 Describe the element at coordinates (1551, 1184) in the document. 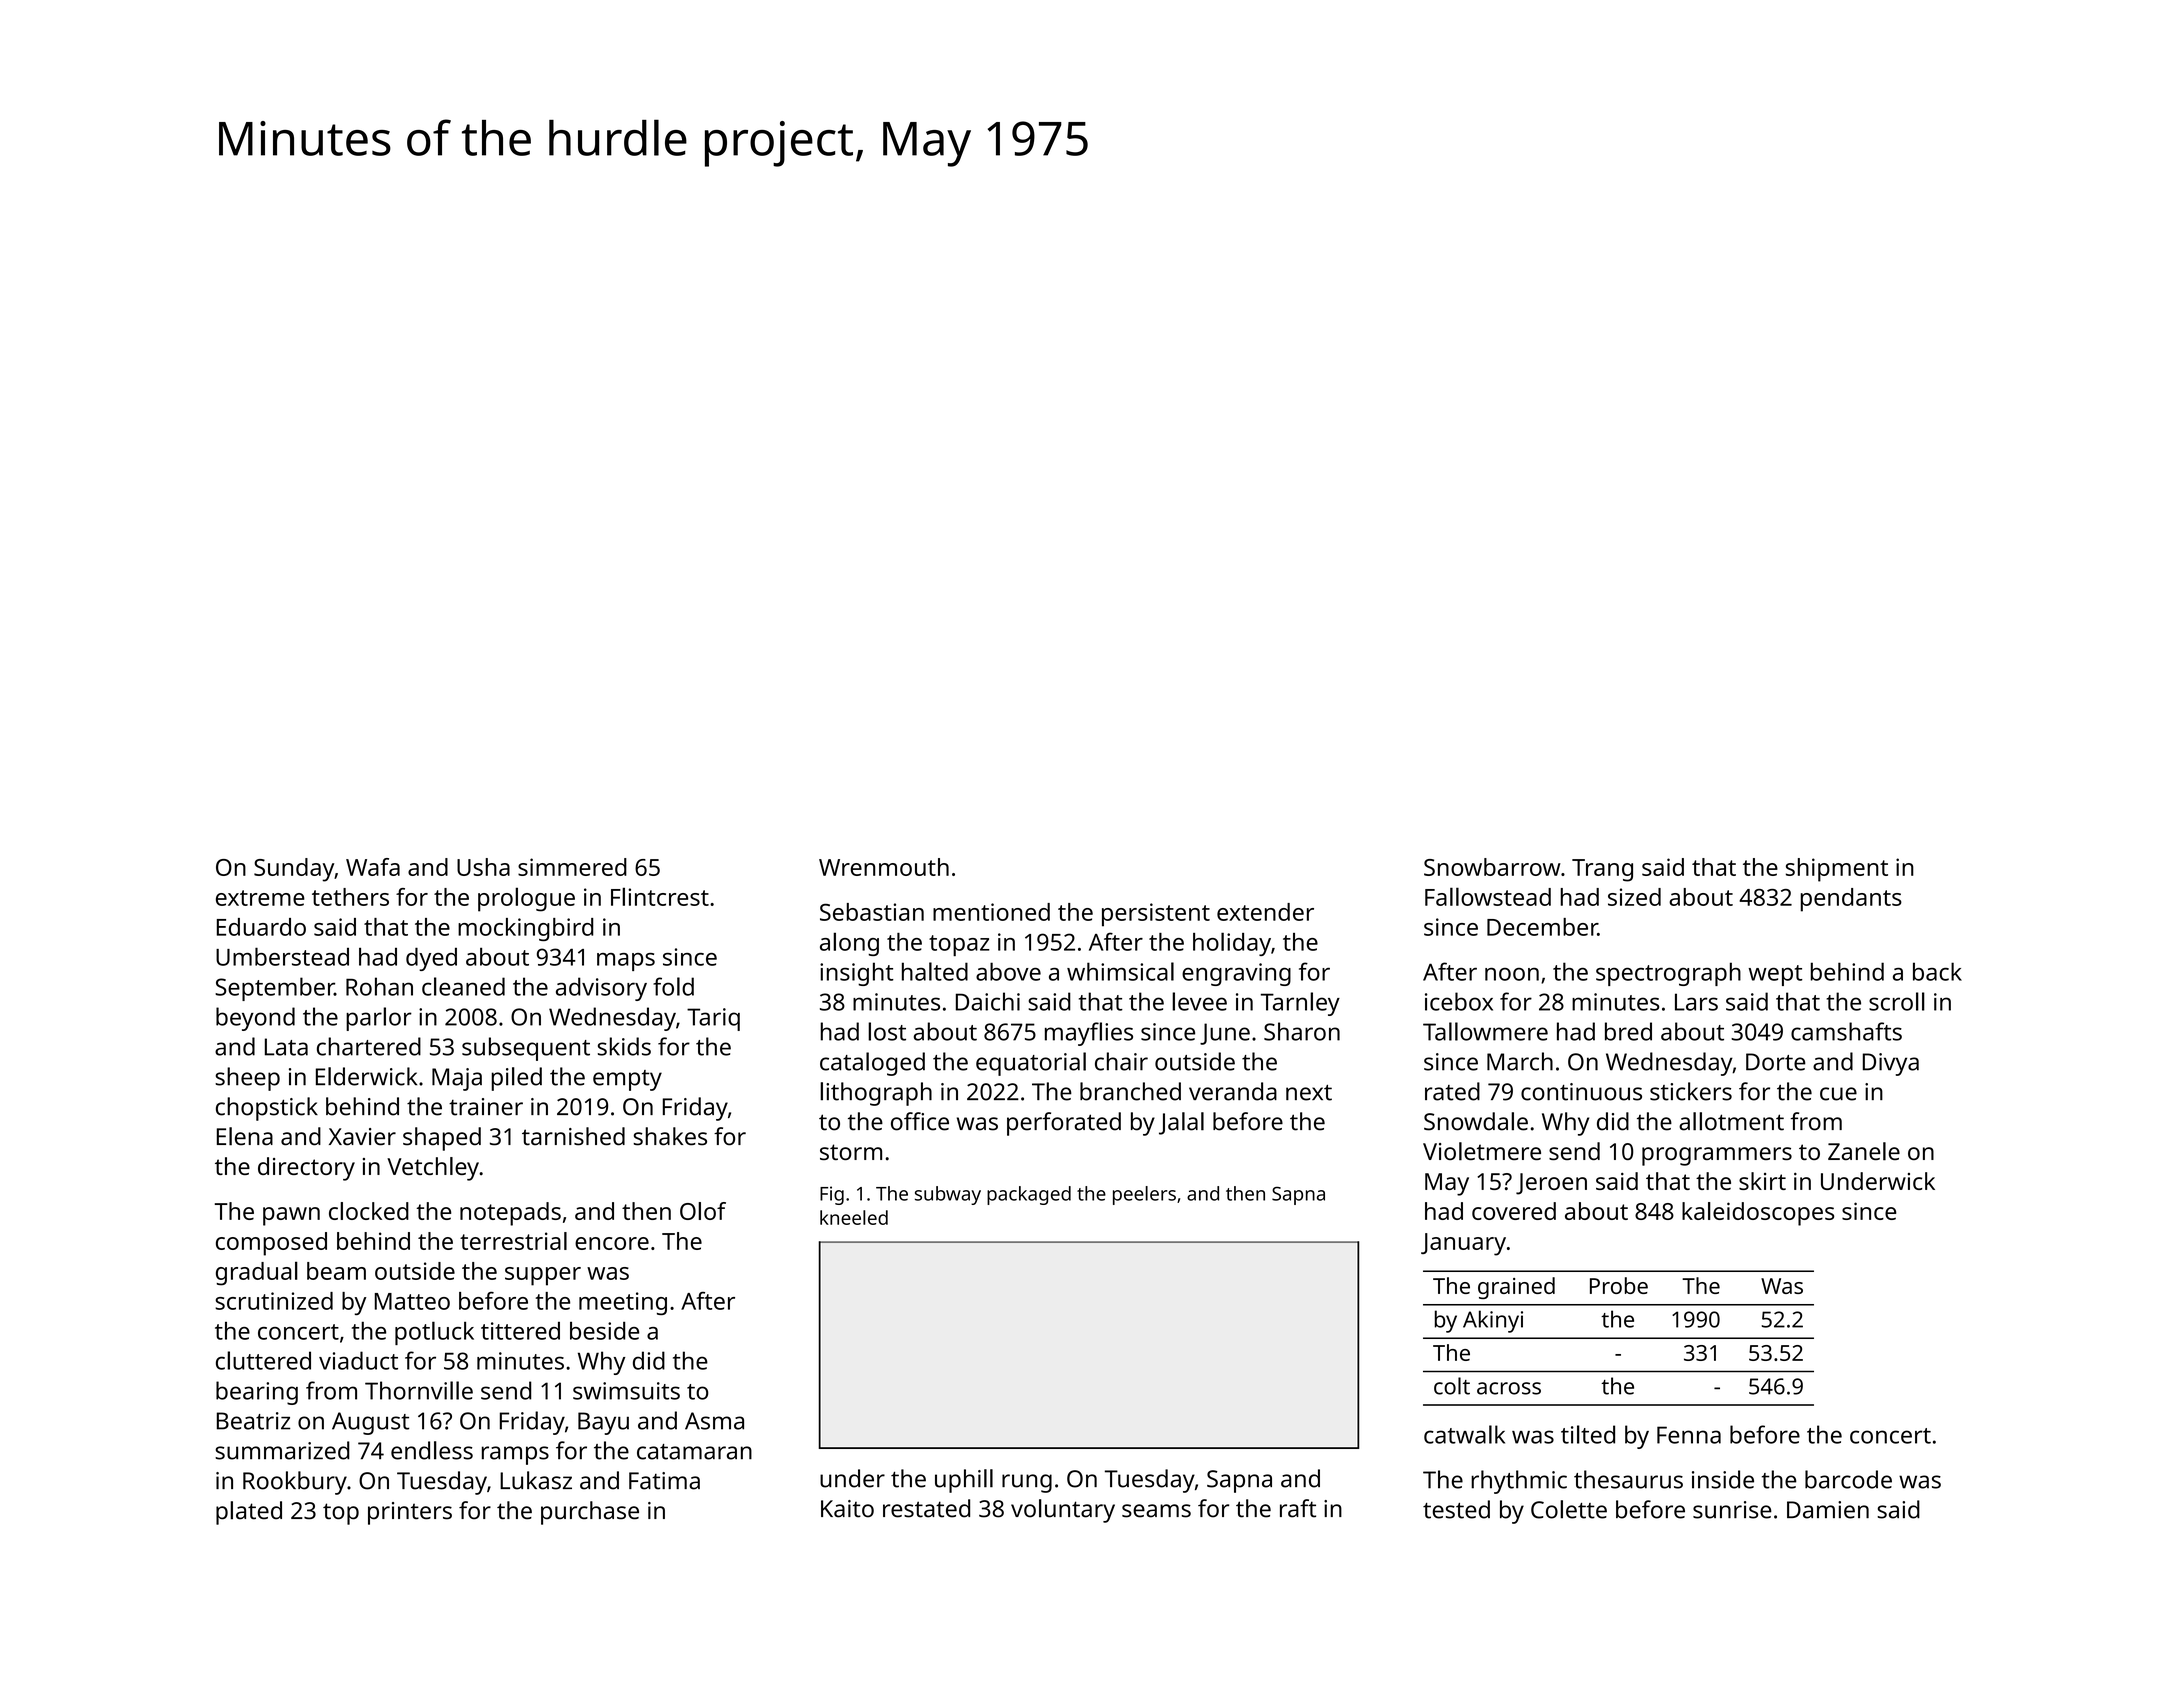

I see `Jeroen` at that location.
